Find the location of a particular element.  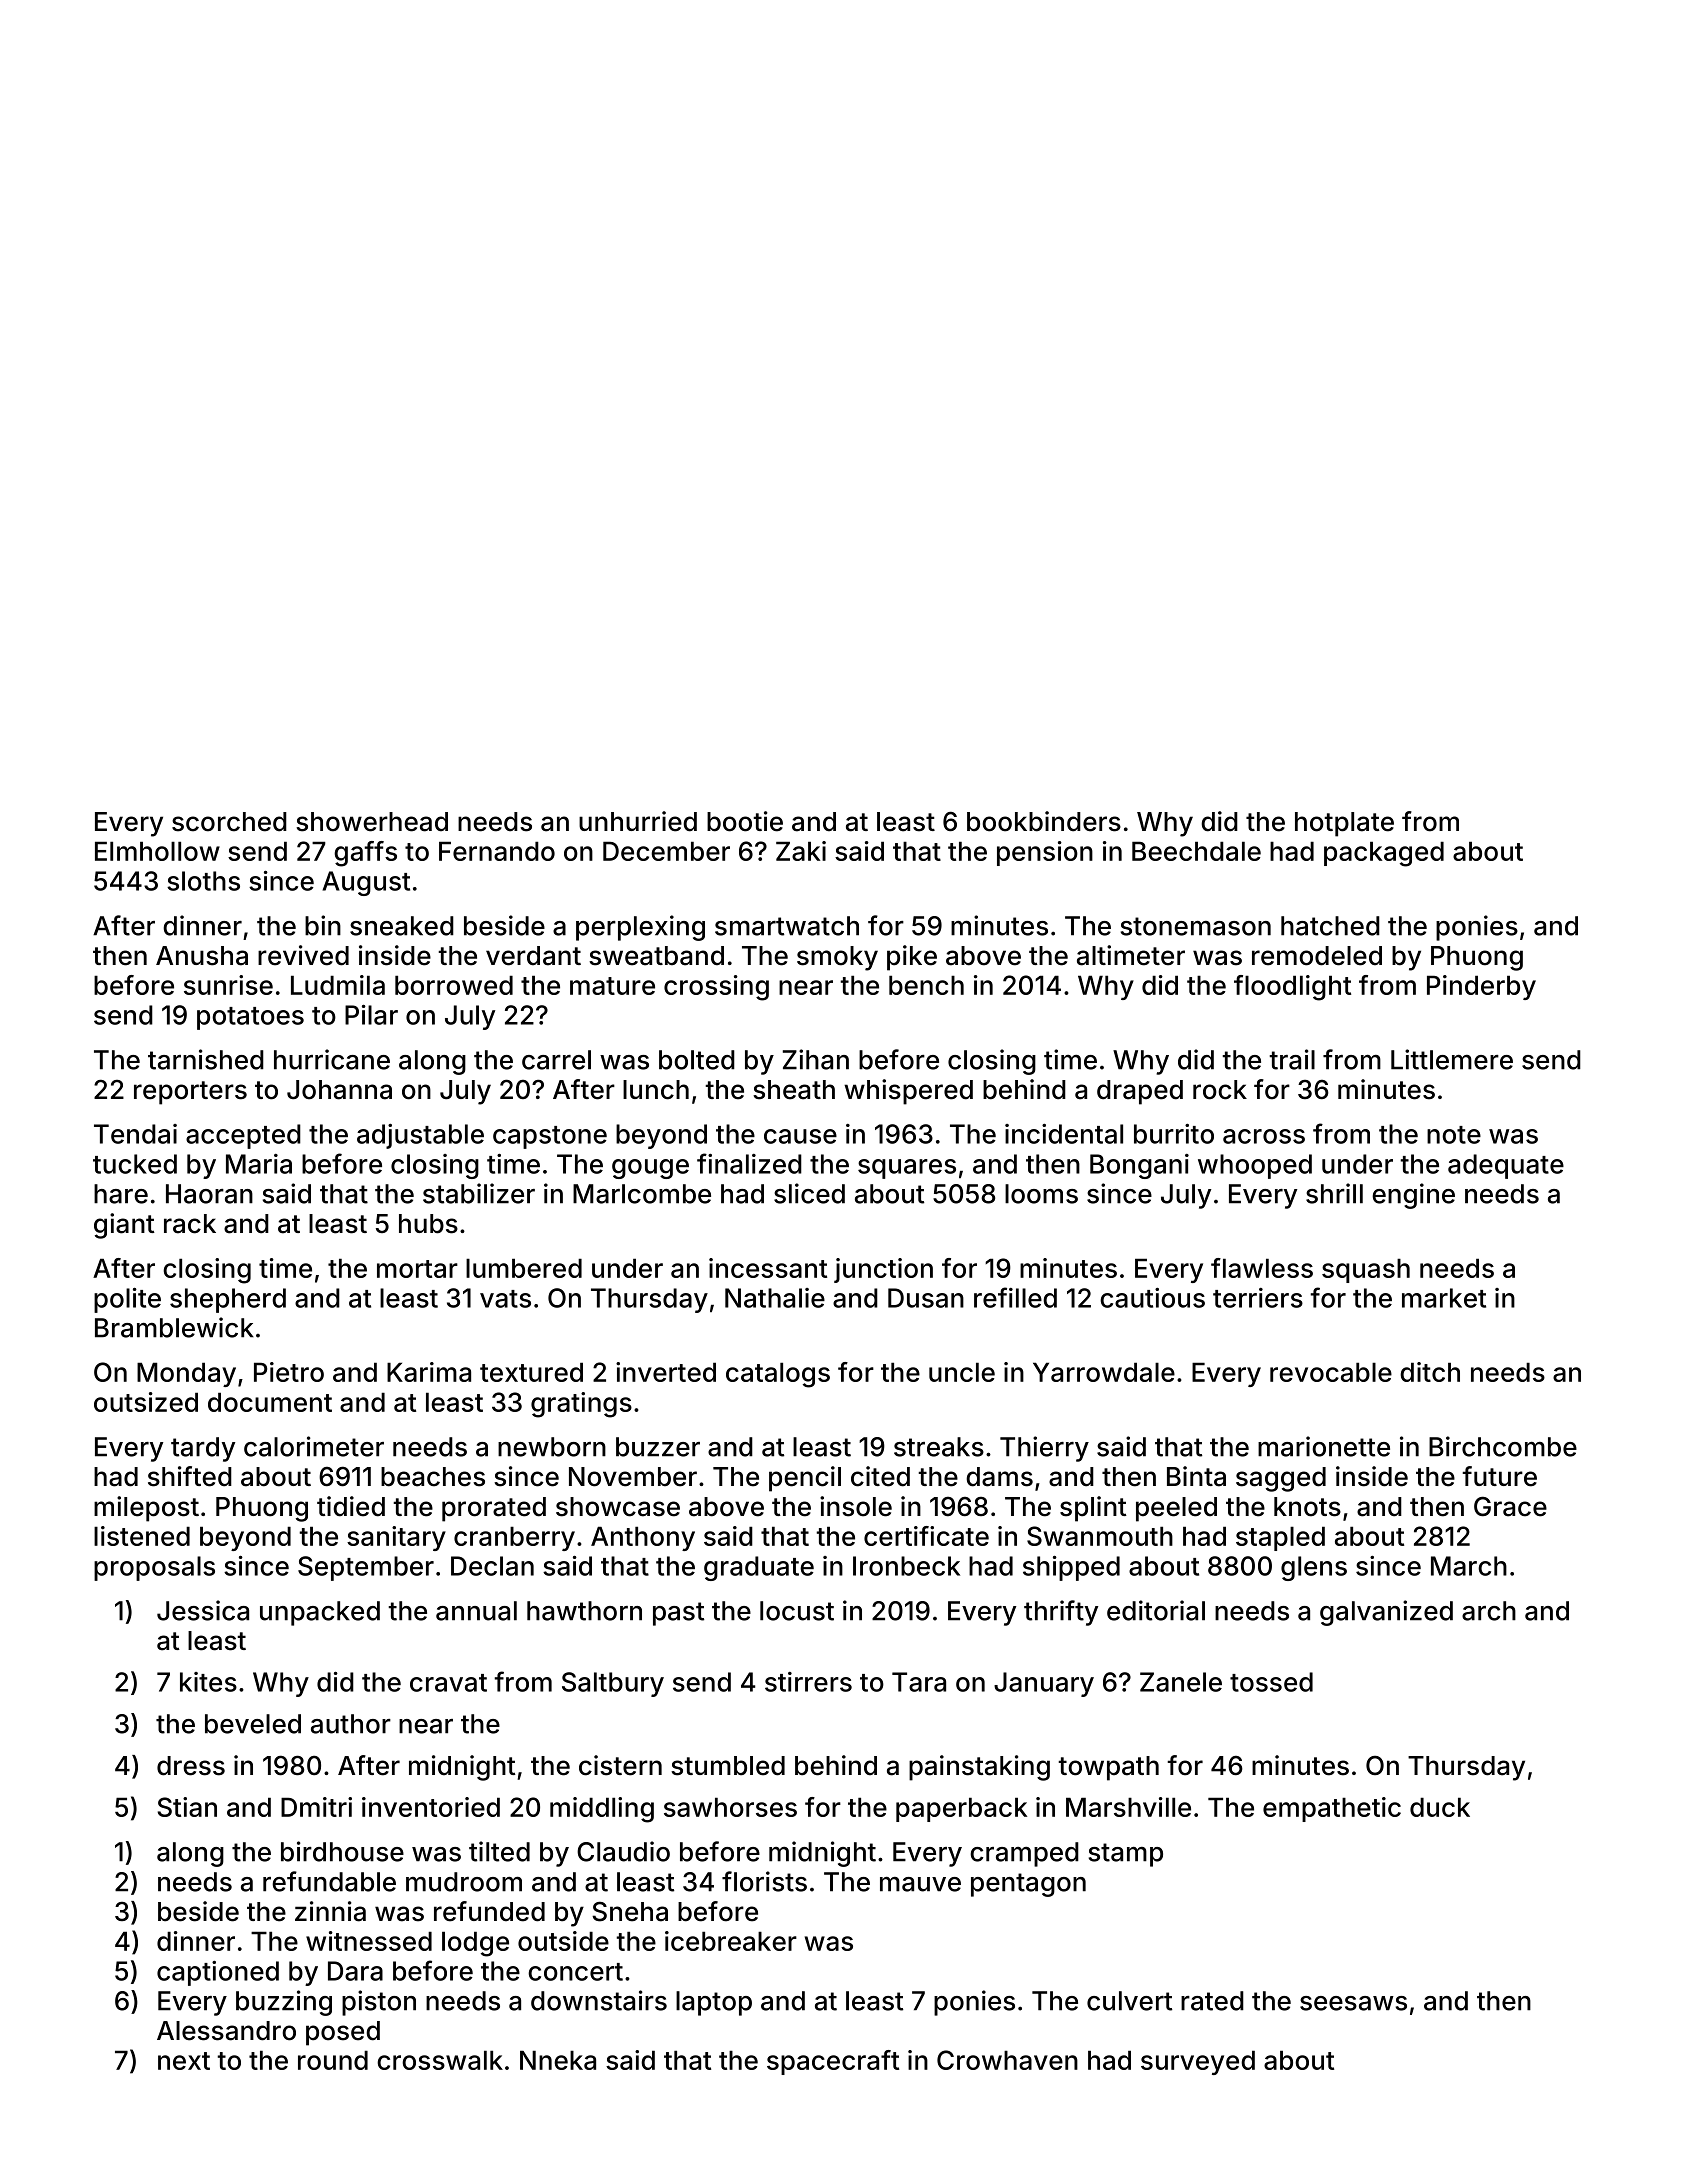

Marlcombe is located at coordinates (642, 1194).
